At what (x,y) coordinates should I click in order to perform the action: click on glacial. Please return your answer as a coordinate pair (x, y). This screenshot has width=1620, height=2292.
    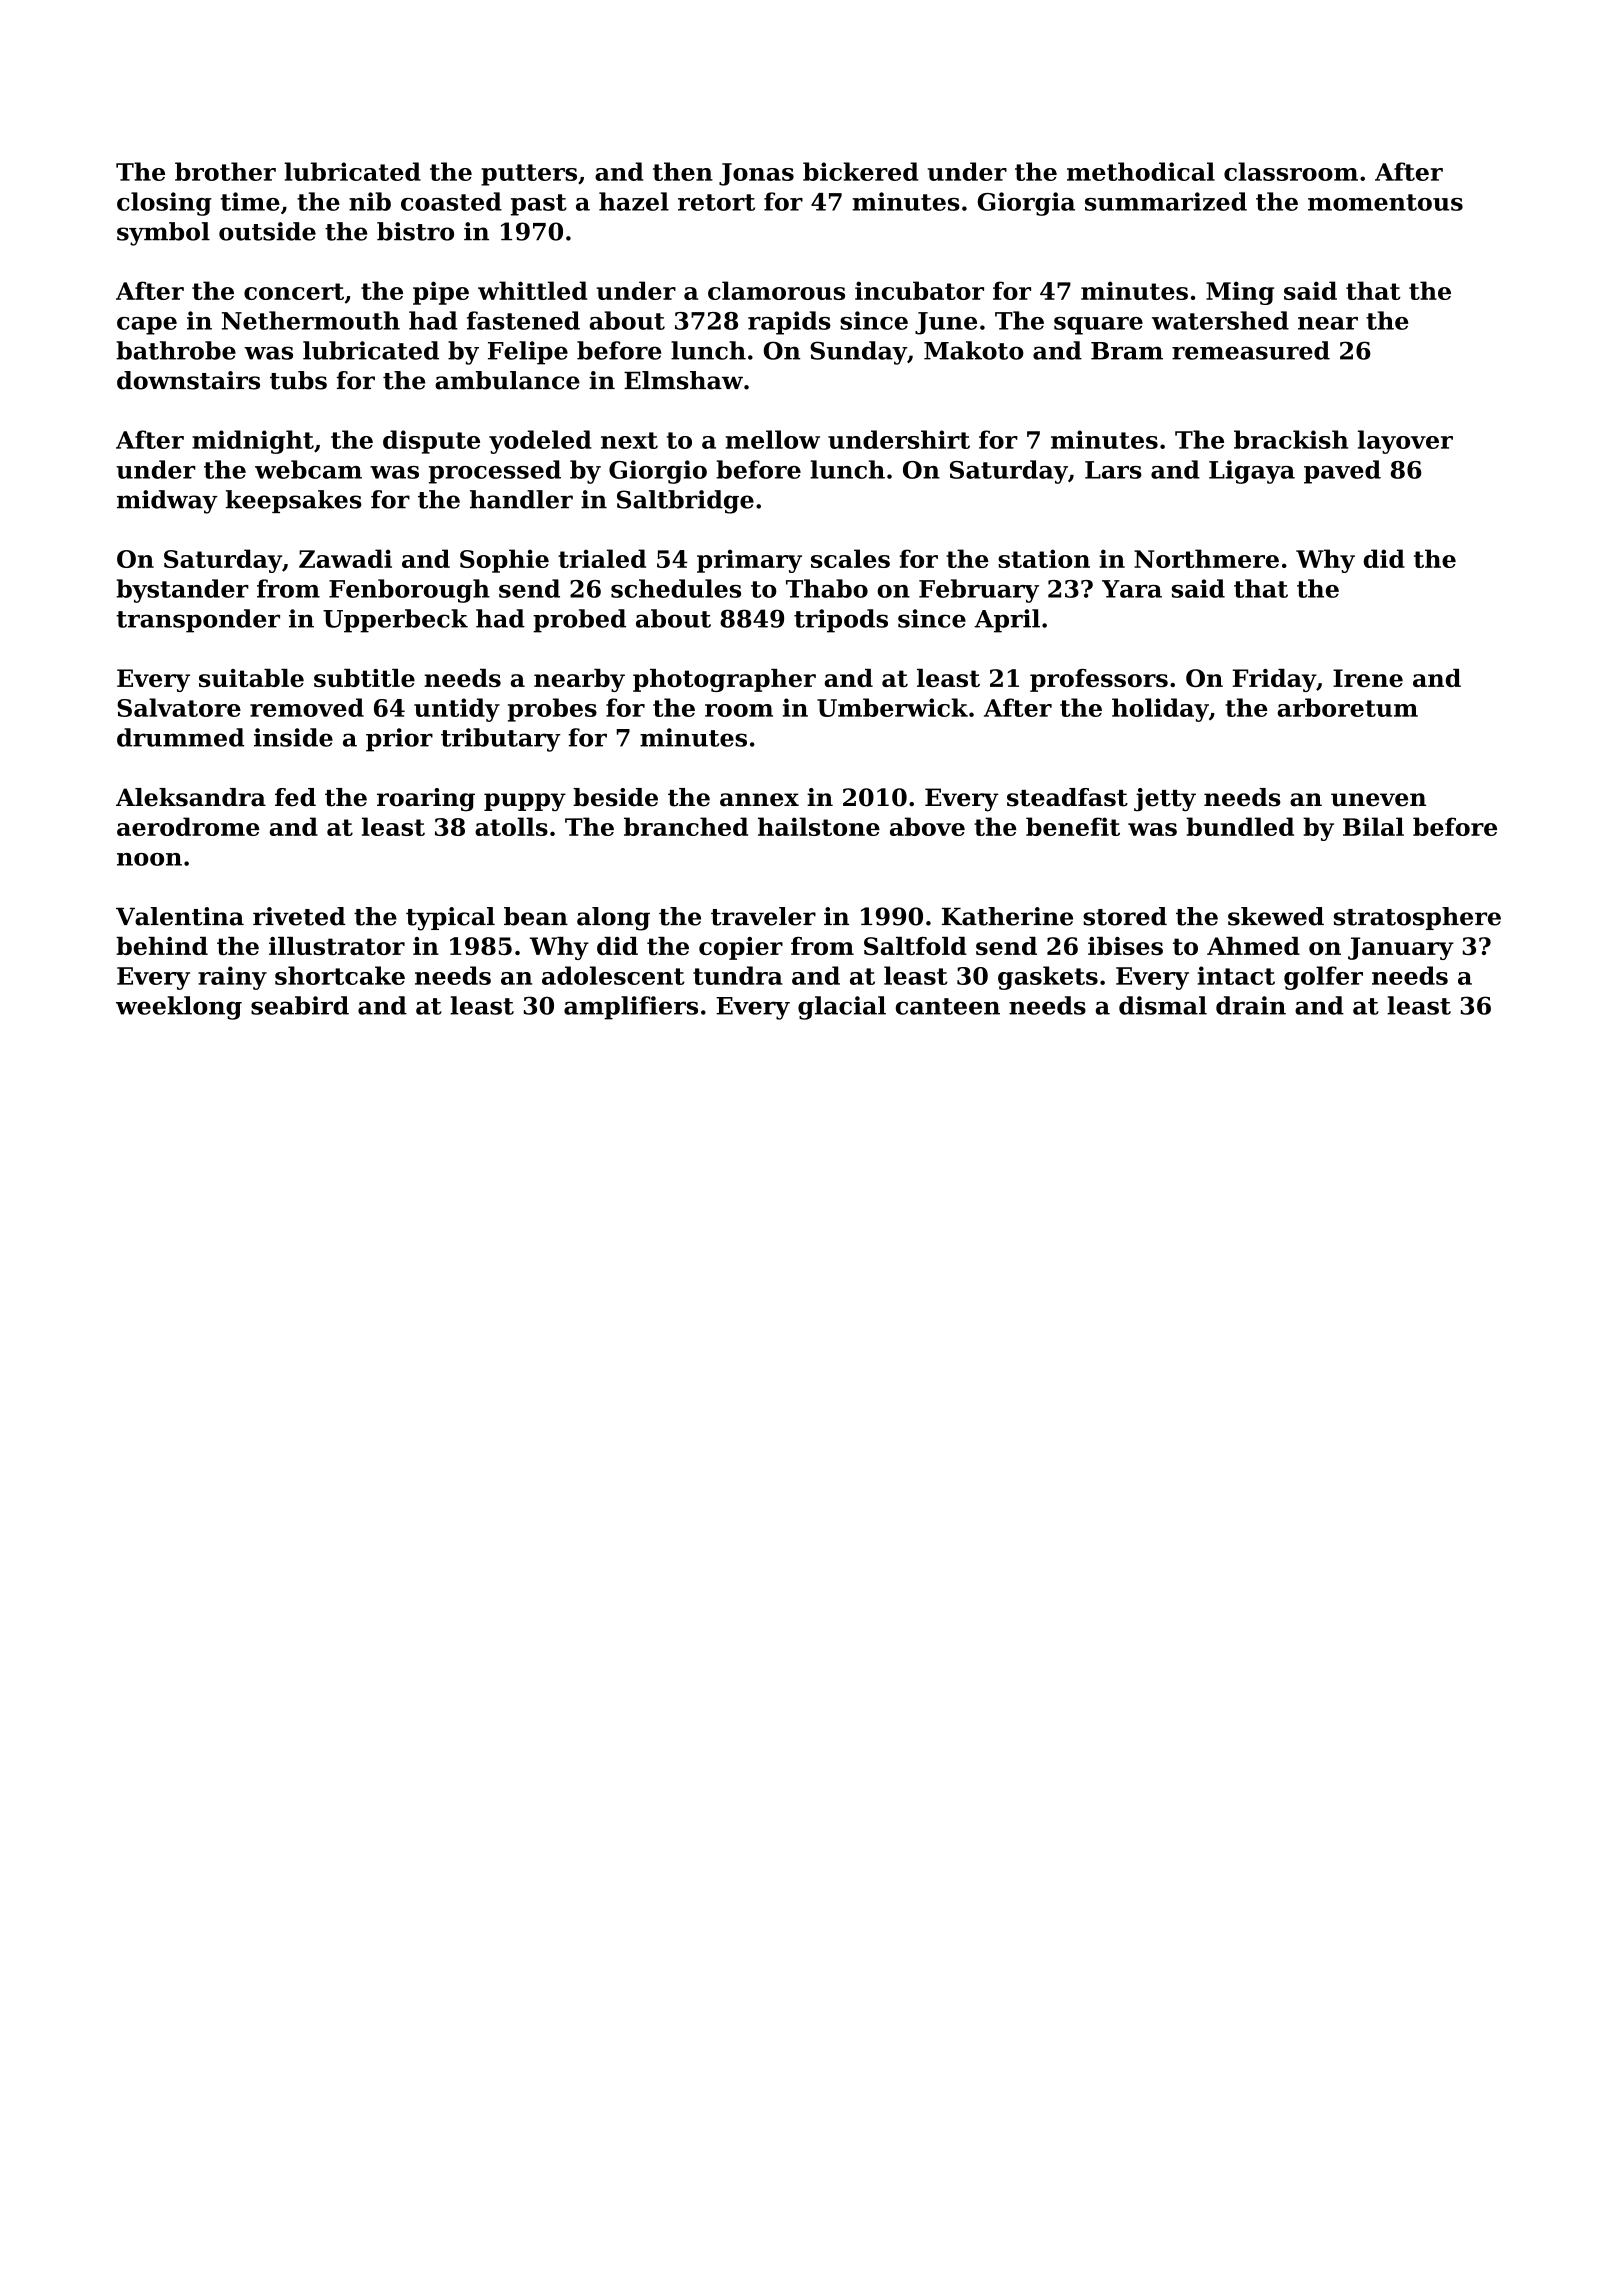
    Looking at the image, I should click on (842, 1008).
